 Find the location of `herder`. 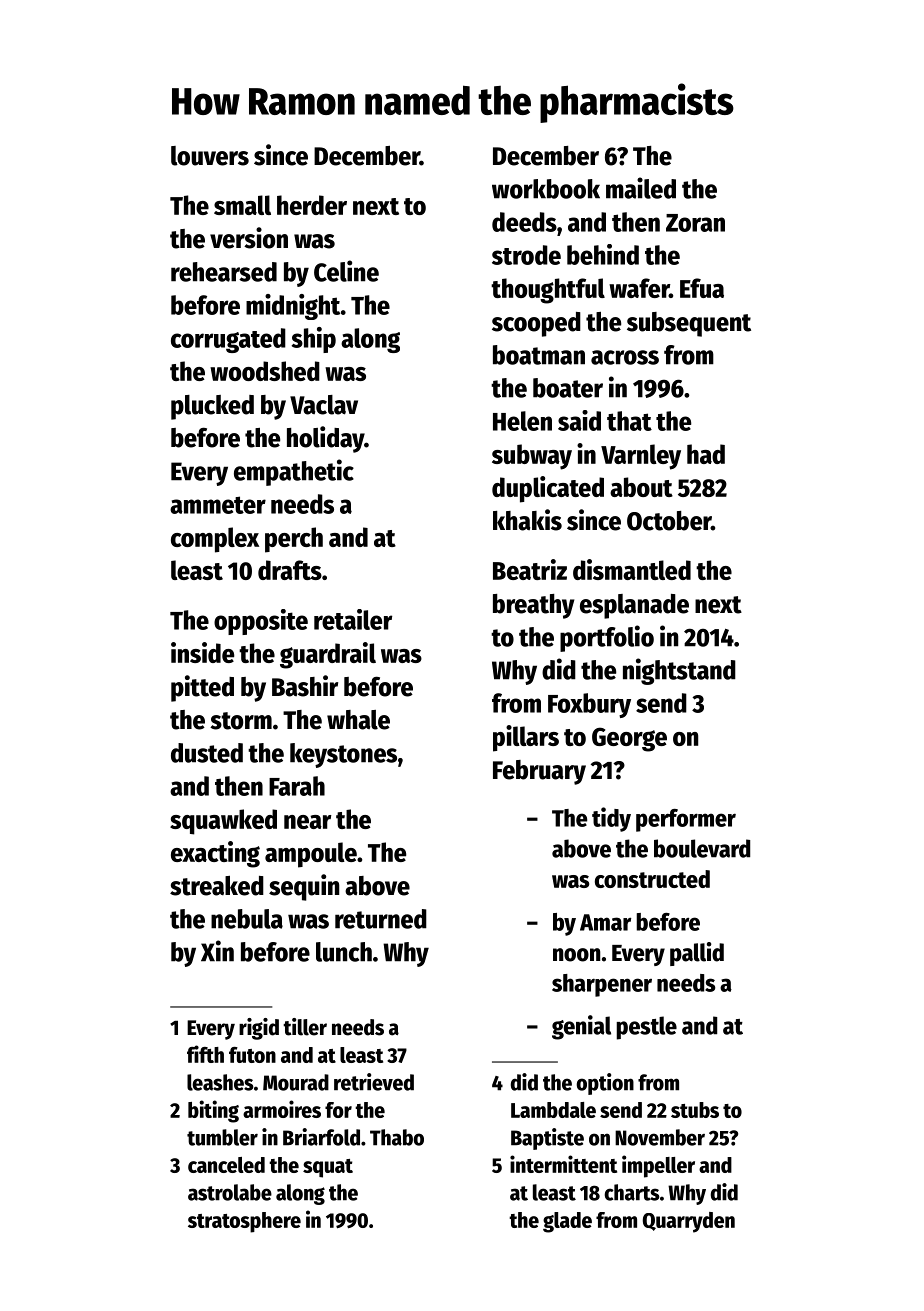

herder is located at coordinates (312, 205).
